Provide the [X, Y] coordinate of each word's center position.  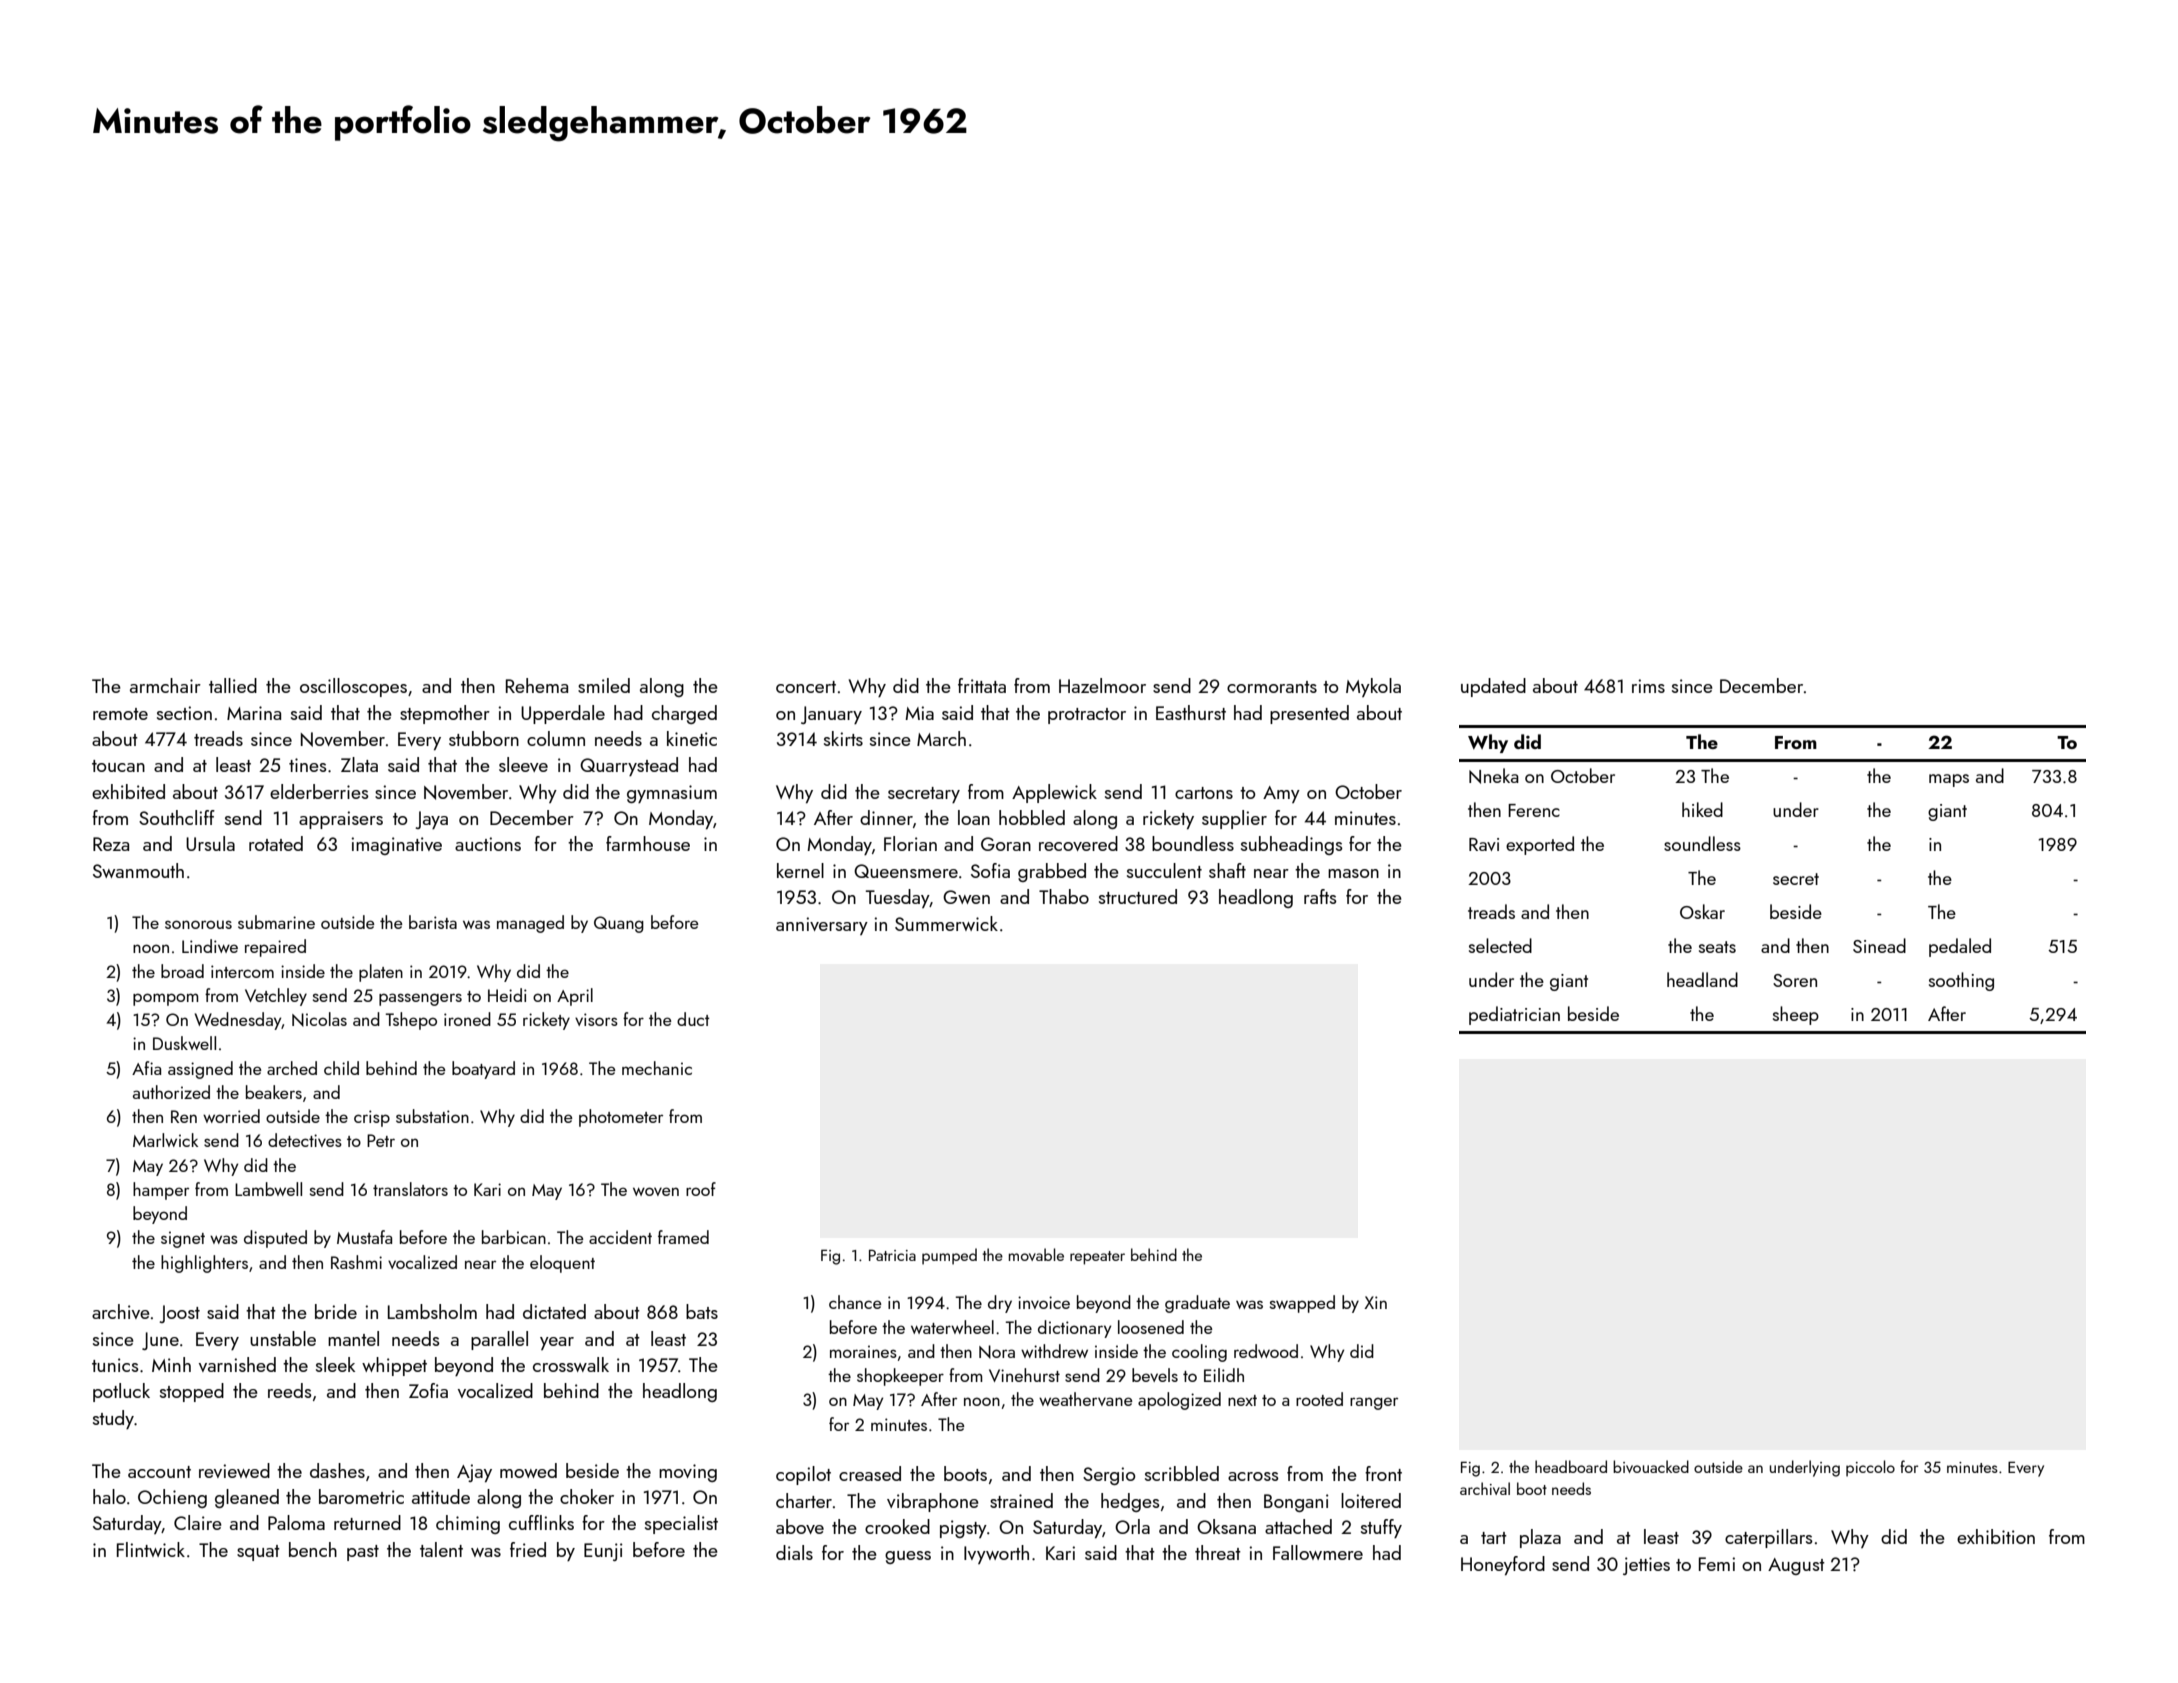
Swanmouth [138, 870]
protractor [1087, 716]
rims [1648, 686]
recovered [1078, 843]
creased [870, 1473]
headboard [1571, 1466]
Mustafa [364, 1237]
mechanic [657, 1068]
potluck [121, 1392]
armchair [165, 685]
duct [693, 1019]
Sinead [1879, 945]
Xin [1375, 1302]
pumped [949, 1256]
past [363, 1553]
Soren [1795, 980]
